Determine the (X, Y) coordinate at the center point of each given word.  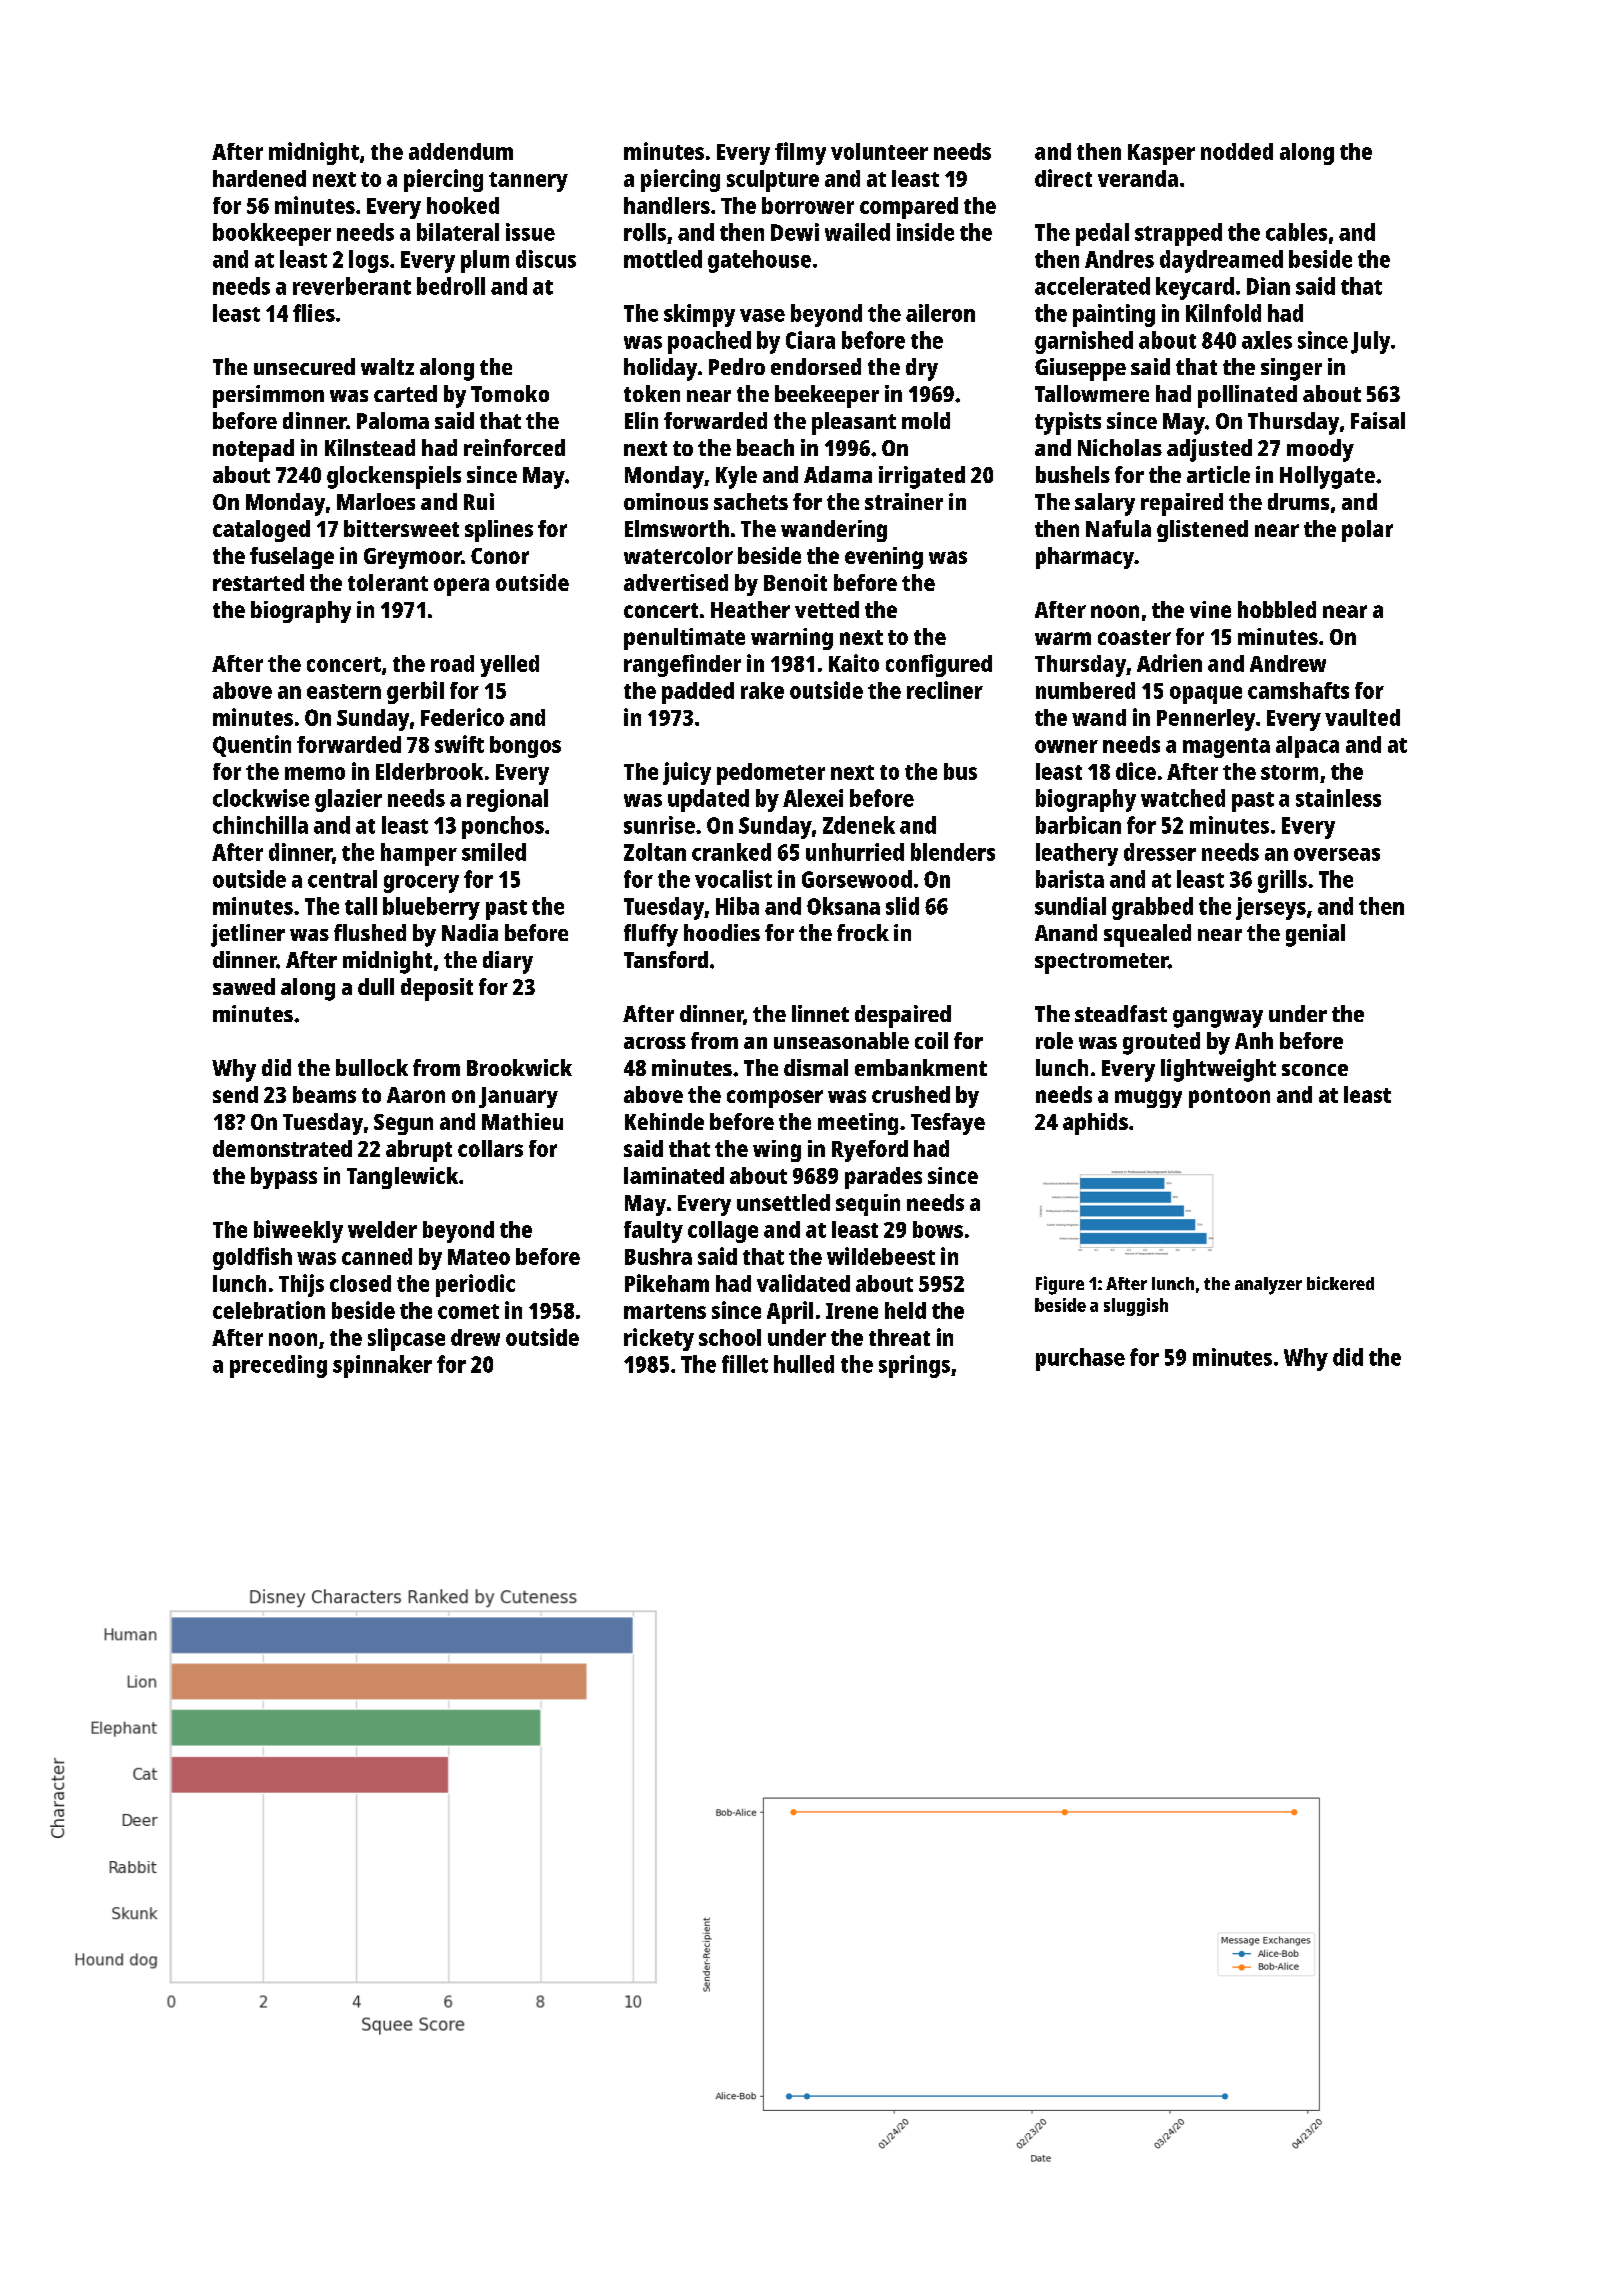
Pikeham (667, 1283)
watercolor (678, 555)
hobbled (1277, 609)
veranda (1138, 178)
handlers (667, 205)
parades (883, 1178)
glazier (348, 800)
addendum (461, 151)
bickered (1340, 1283)
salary (1105, 504)
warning (792, 639)
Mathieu (522, 1121)
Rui (479, 501)
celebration (269, 1310)
